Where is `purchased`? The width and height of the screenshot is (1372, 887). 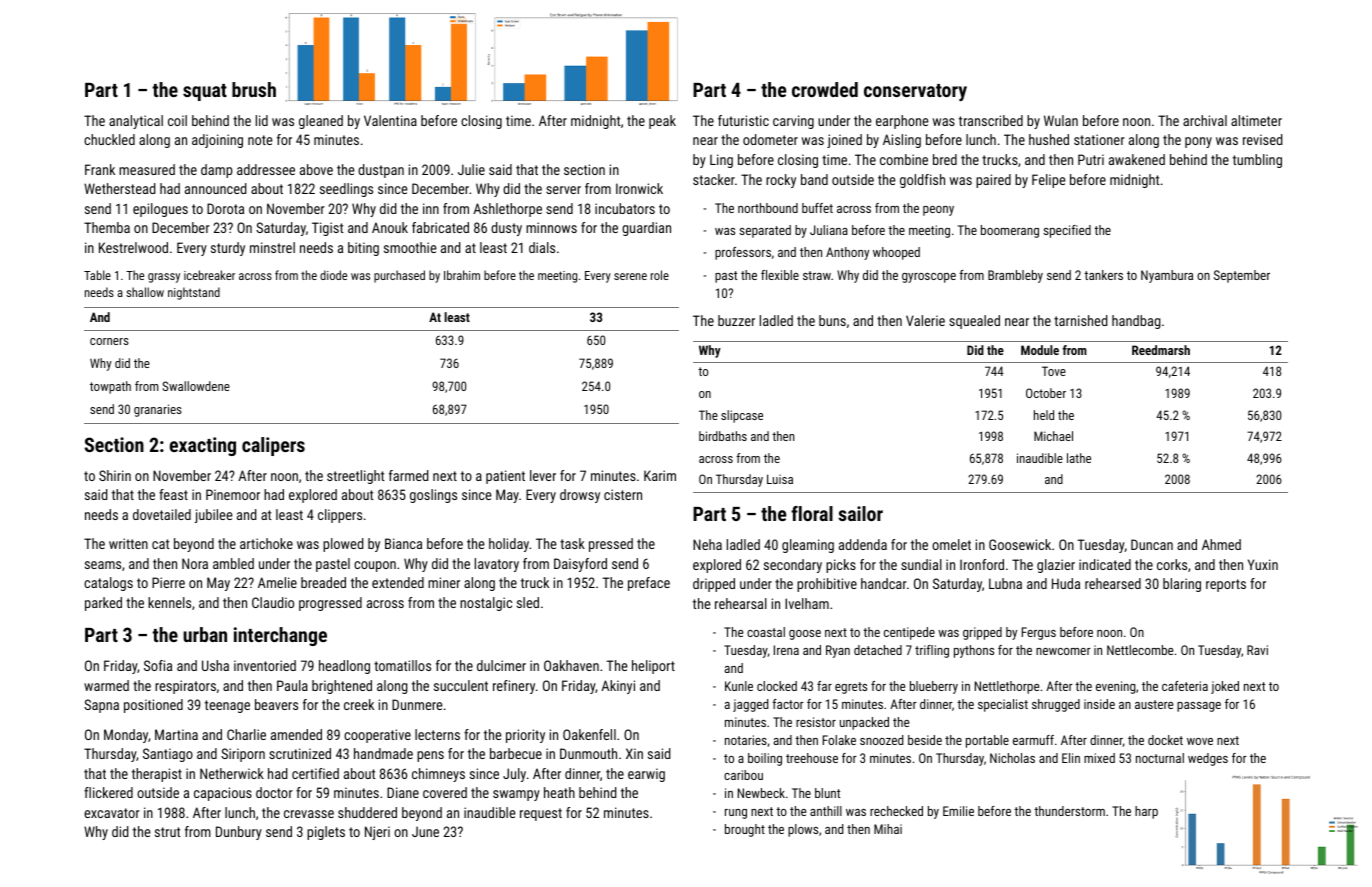
purchased is located at coordinates (399, 276).
